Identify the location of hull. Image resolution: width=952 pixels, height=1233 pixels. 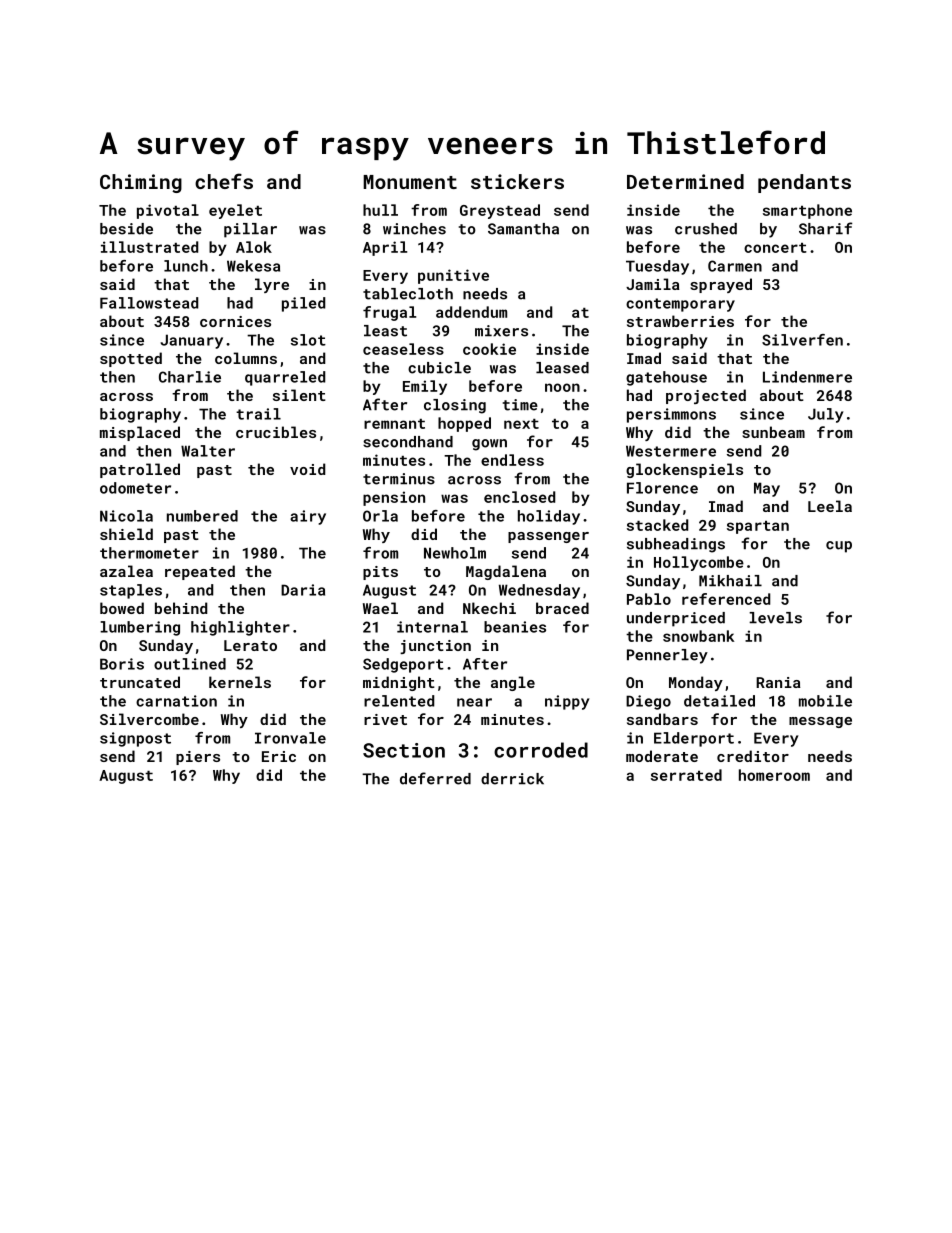
(380, 210).
